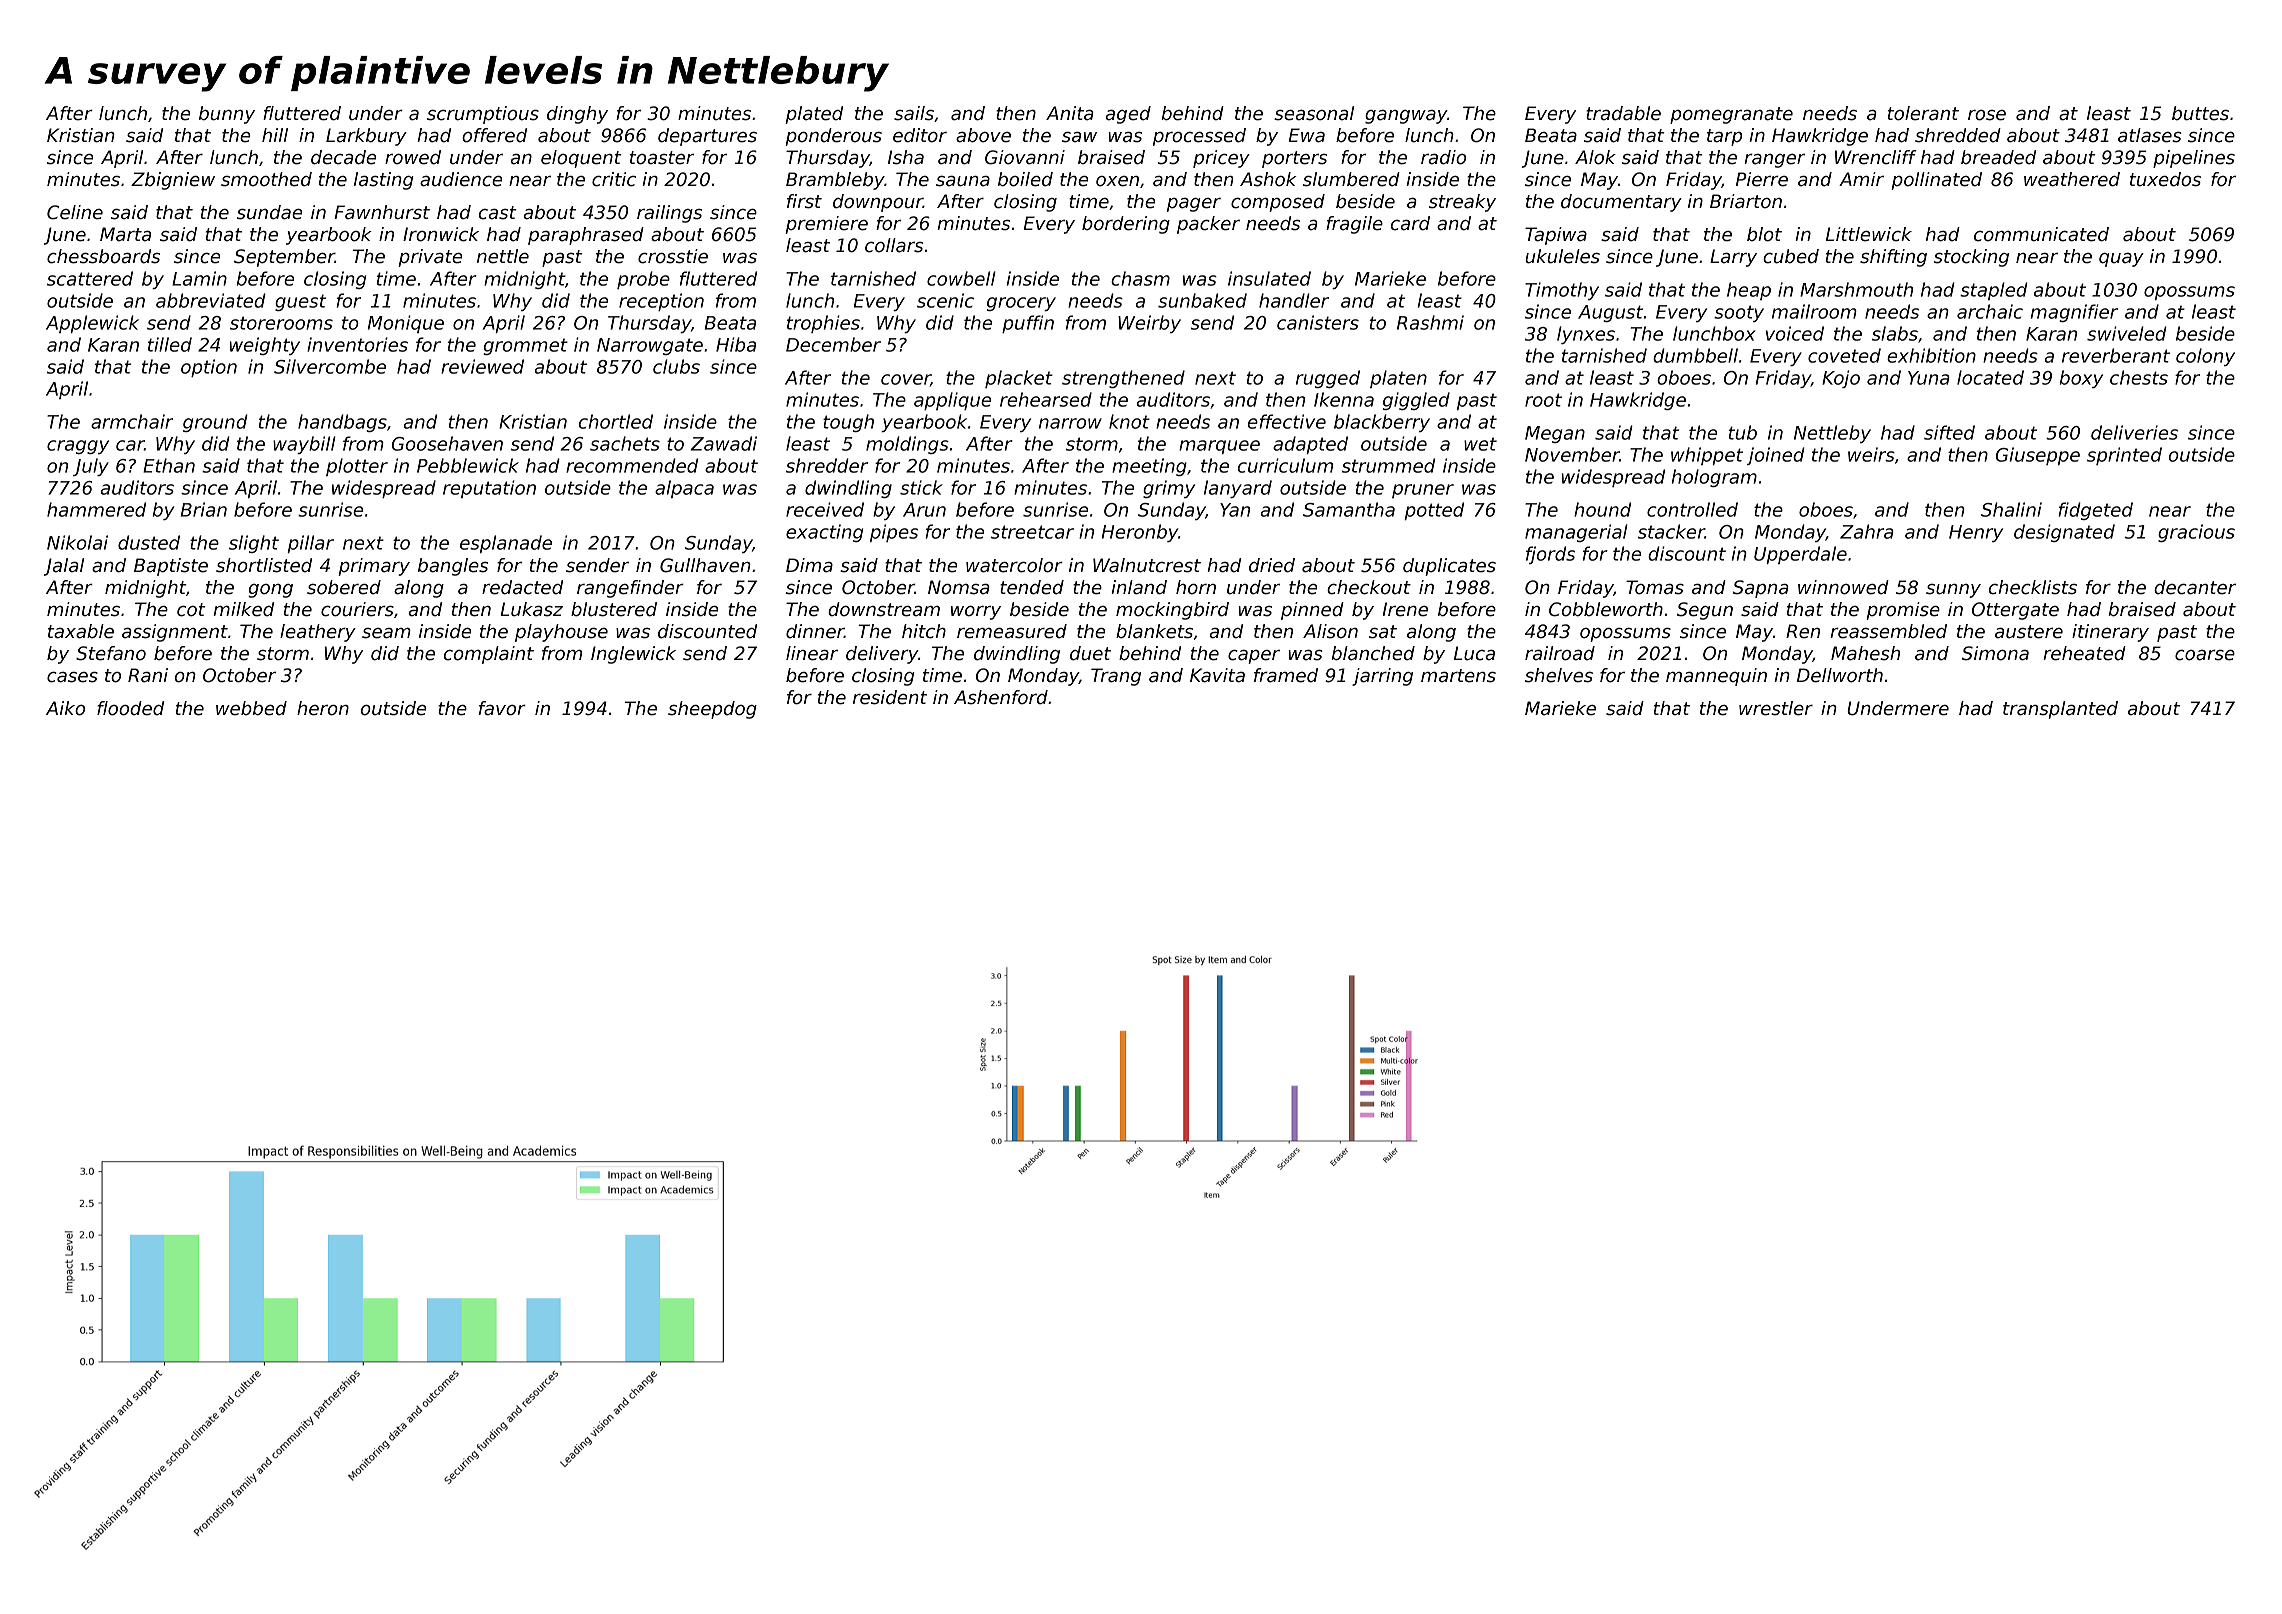  Describe the element at coordinates (310, 544) in the screenshot. I see `pillar` at that location.
